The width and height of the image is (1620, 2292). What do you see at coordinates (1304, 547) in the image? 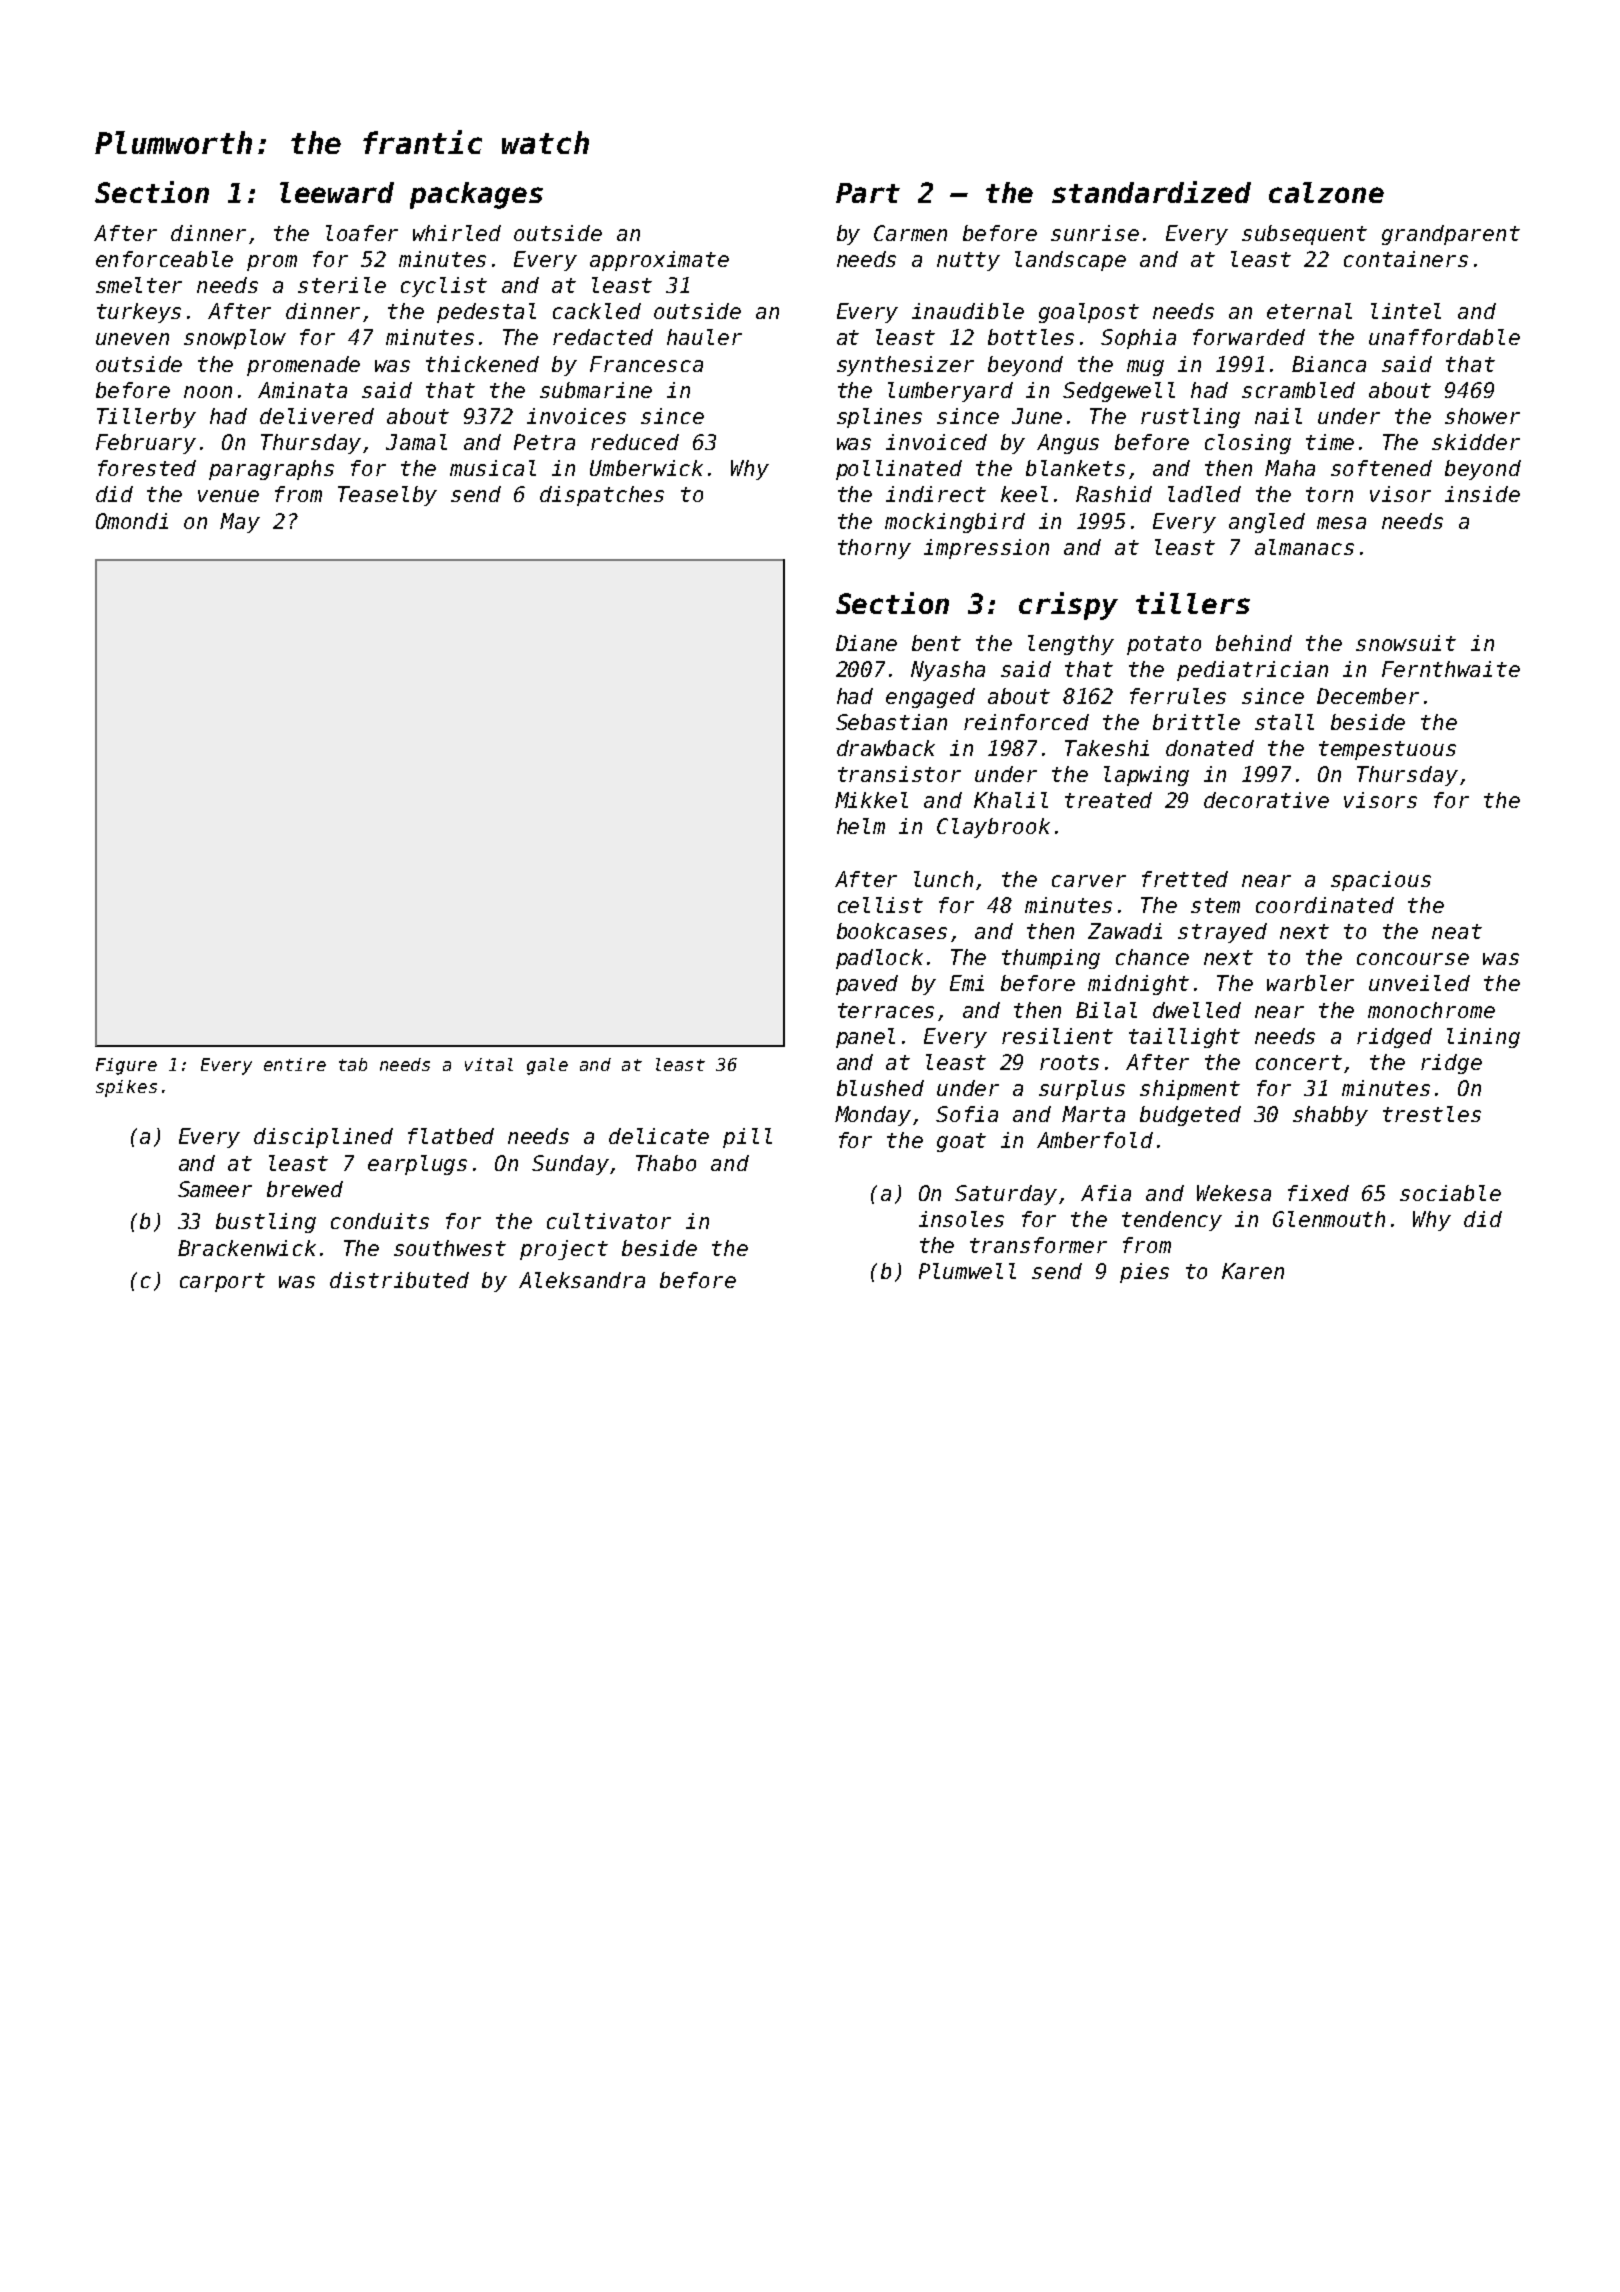
I see `almanacs` at bounding box center [1304, 547].
